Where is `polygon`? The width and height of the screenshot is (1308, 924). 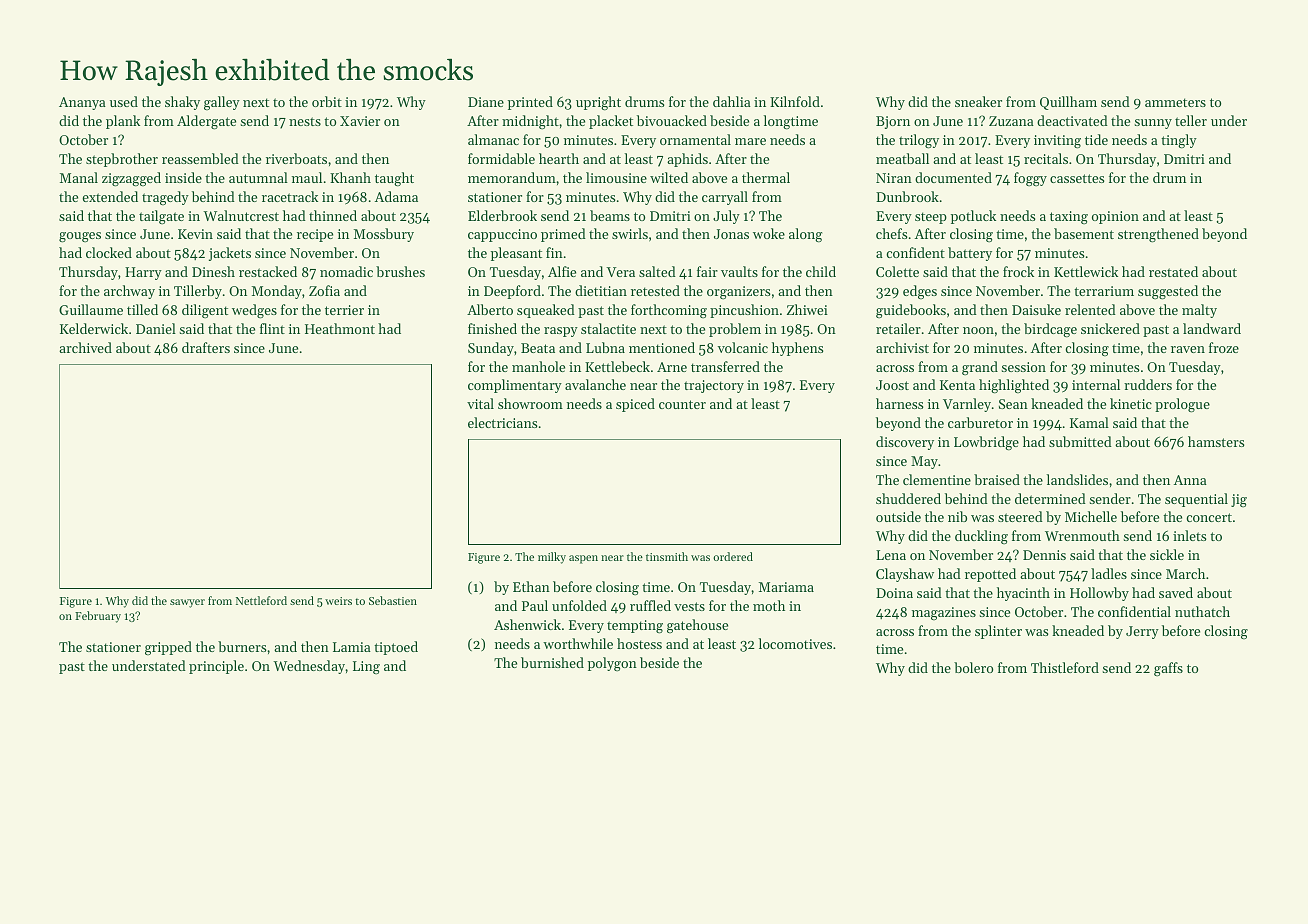 polygon is located at coordinates (612, 664).
